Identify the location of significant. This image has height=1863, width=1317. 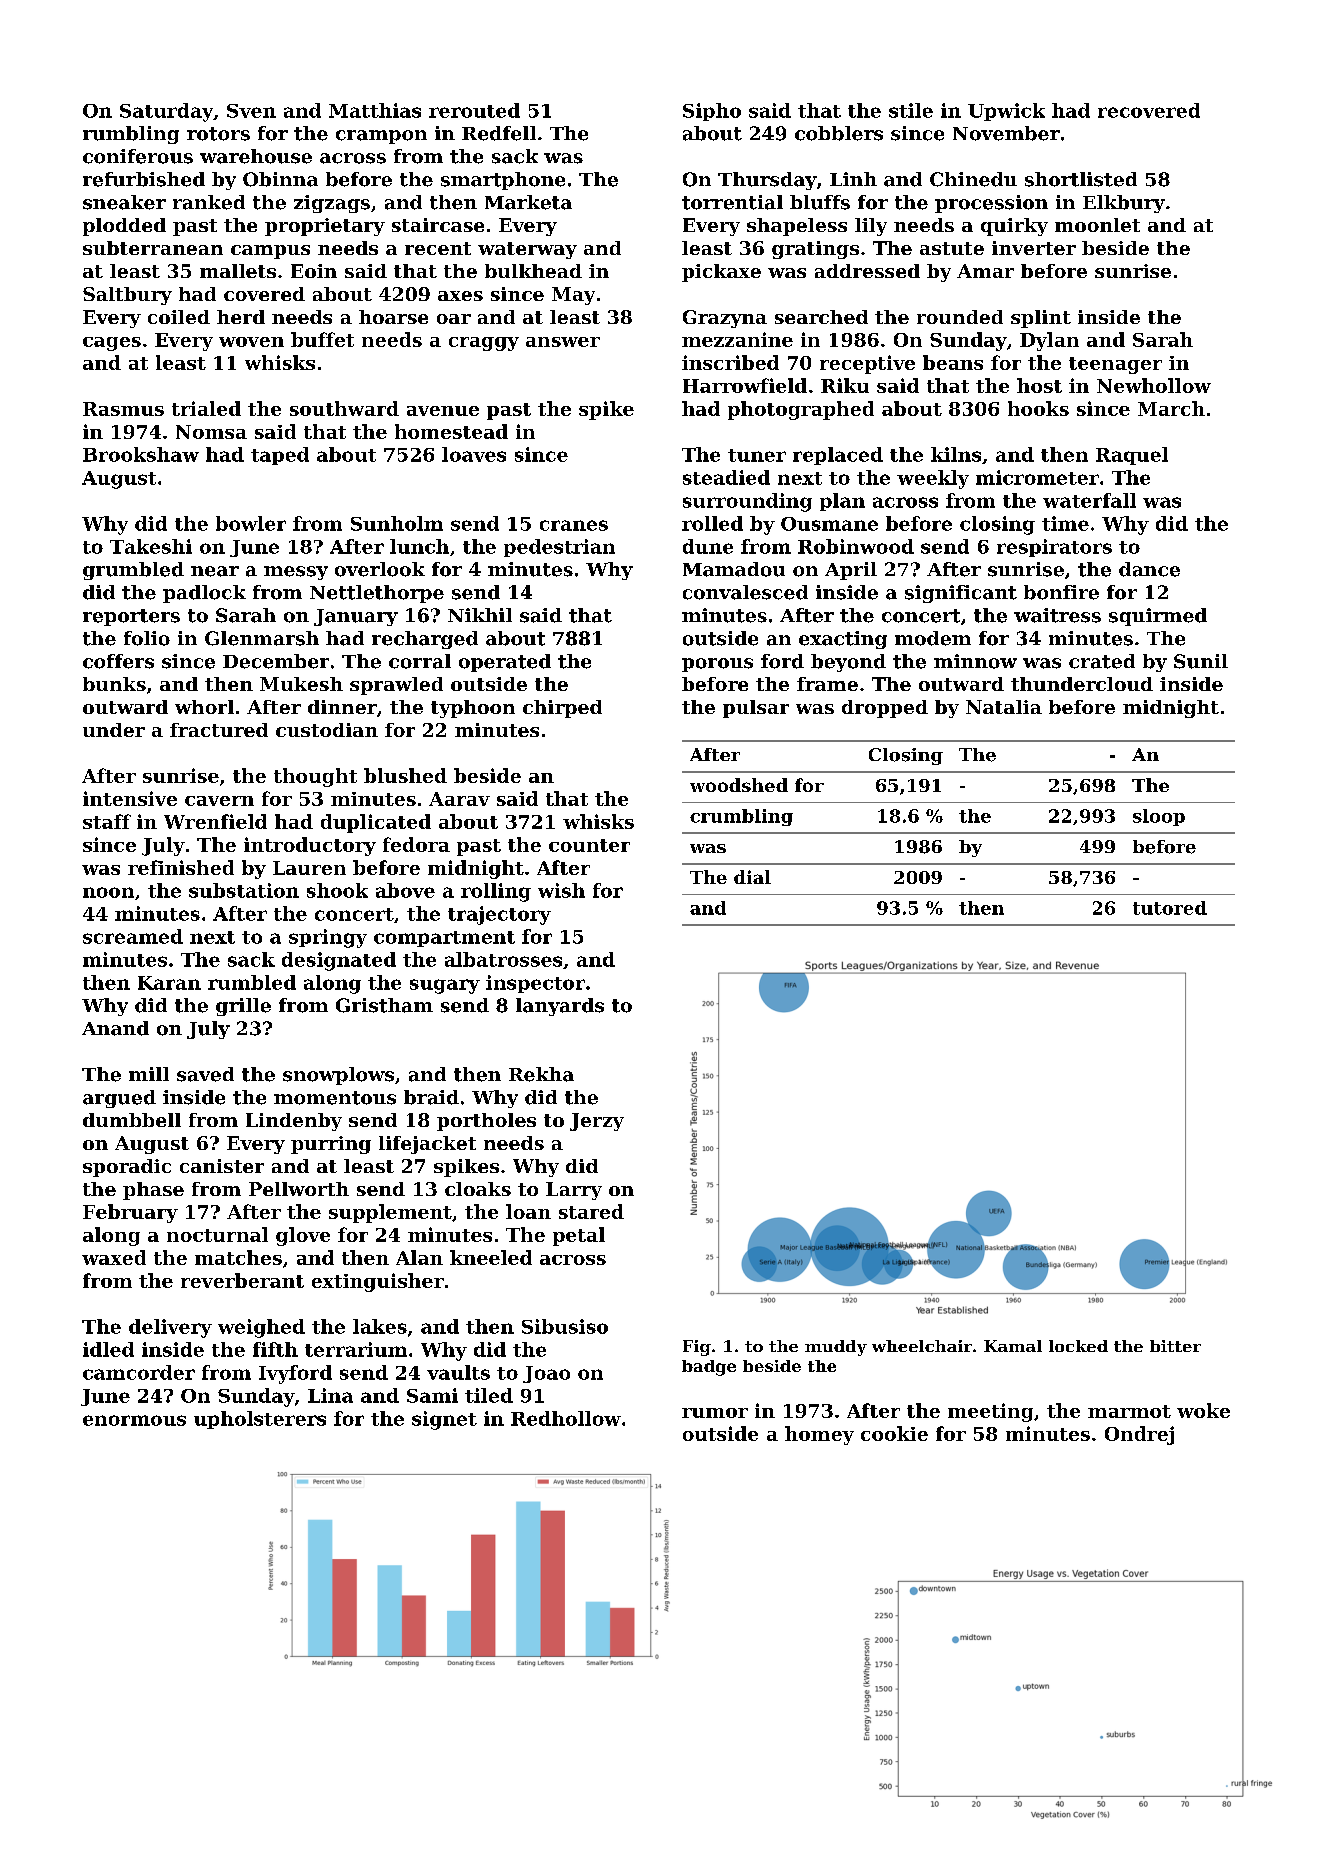
(961, 594).
